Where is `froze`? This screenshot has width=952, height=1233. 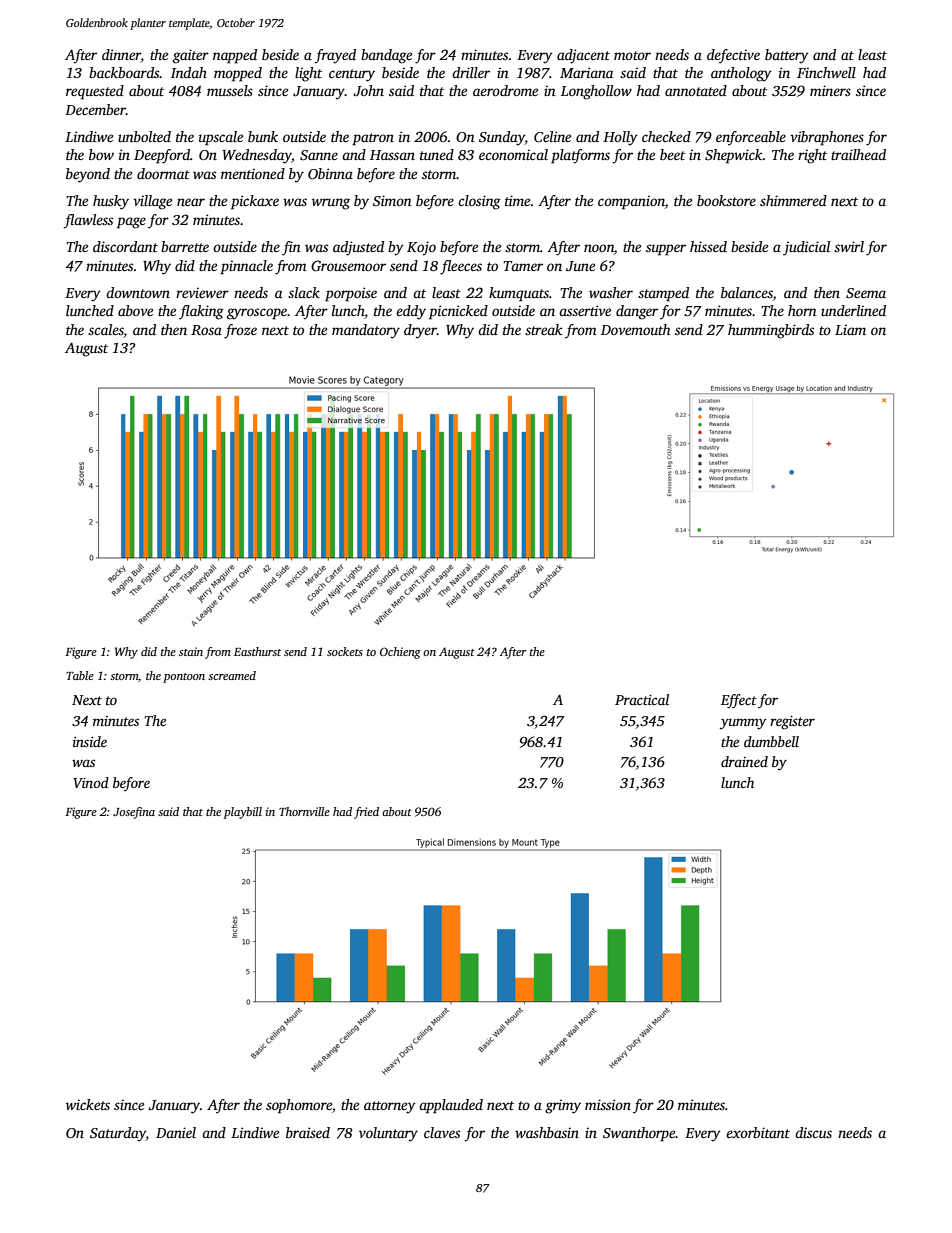 froze is located at coordinates (240, 331).
